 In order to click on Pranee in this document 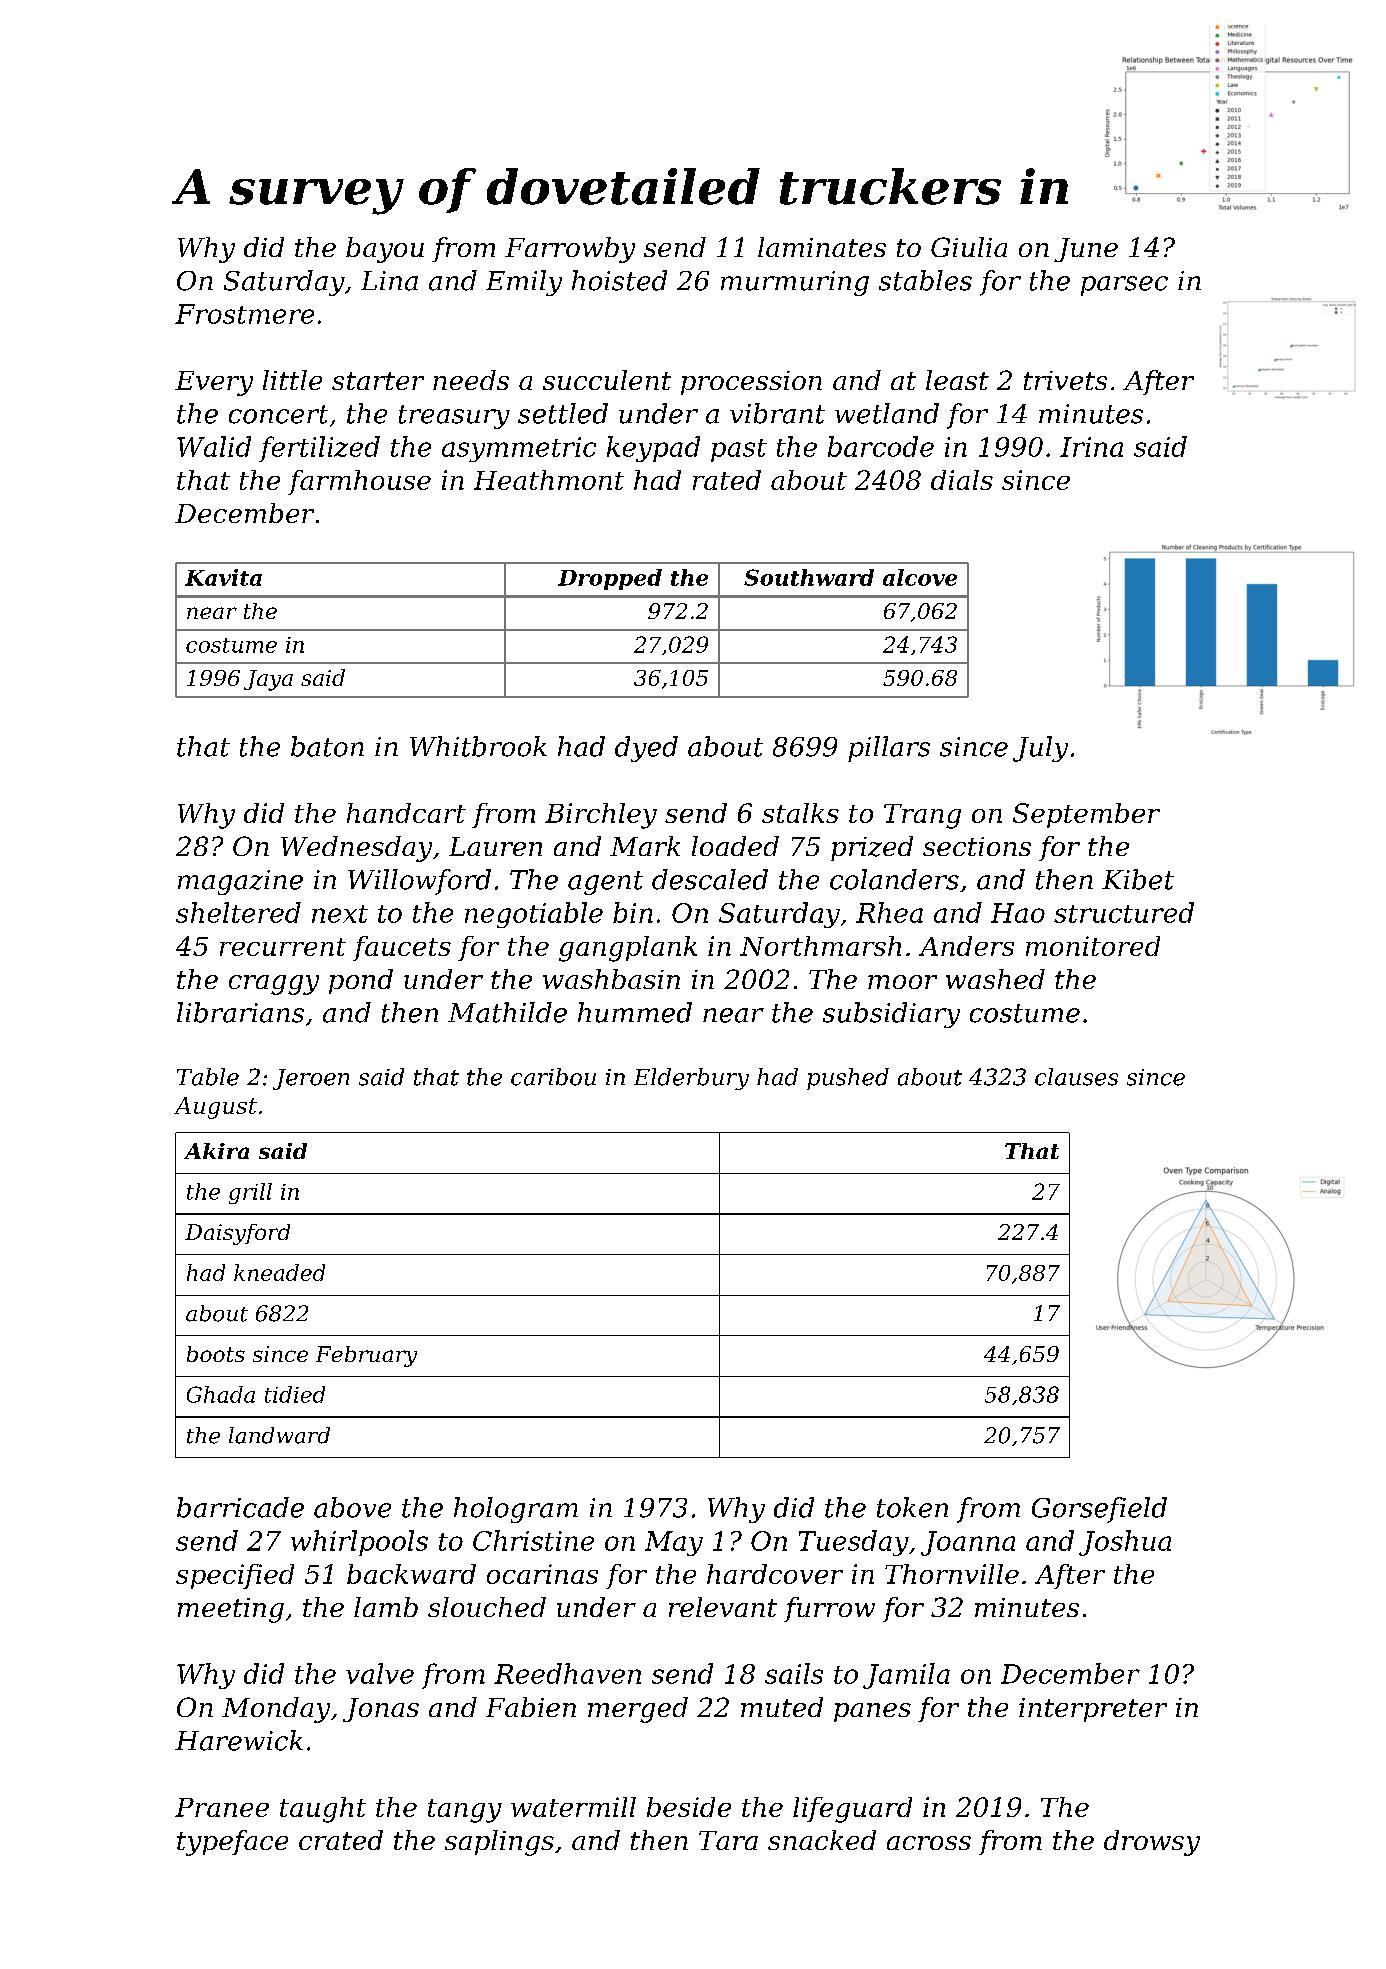, I will do `click(222, 1807)`.
